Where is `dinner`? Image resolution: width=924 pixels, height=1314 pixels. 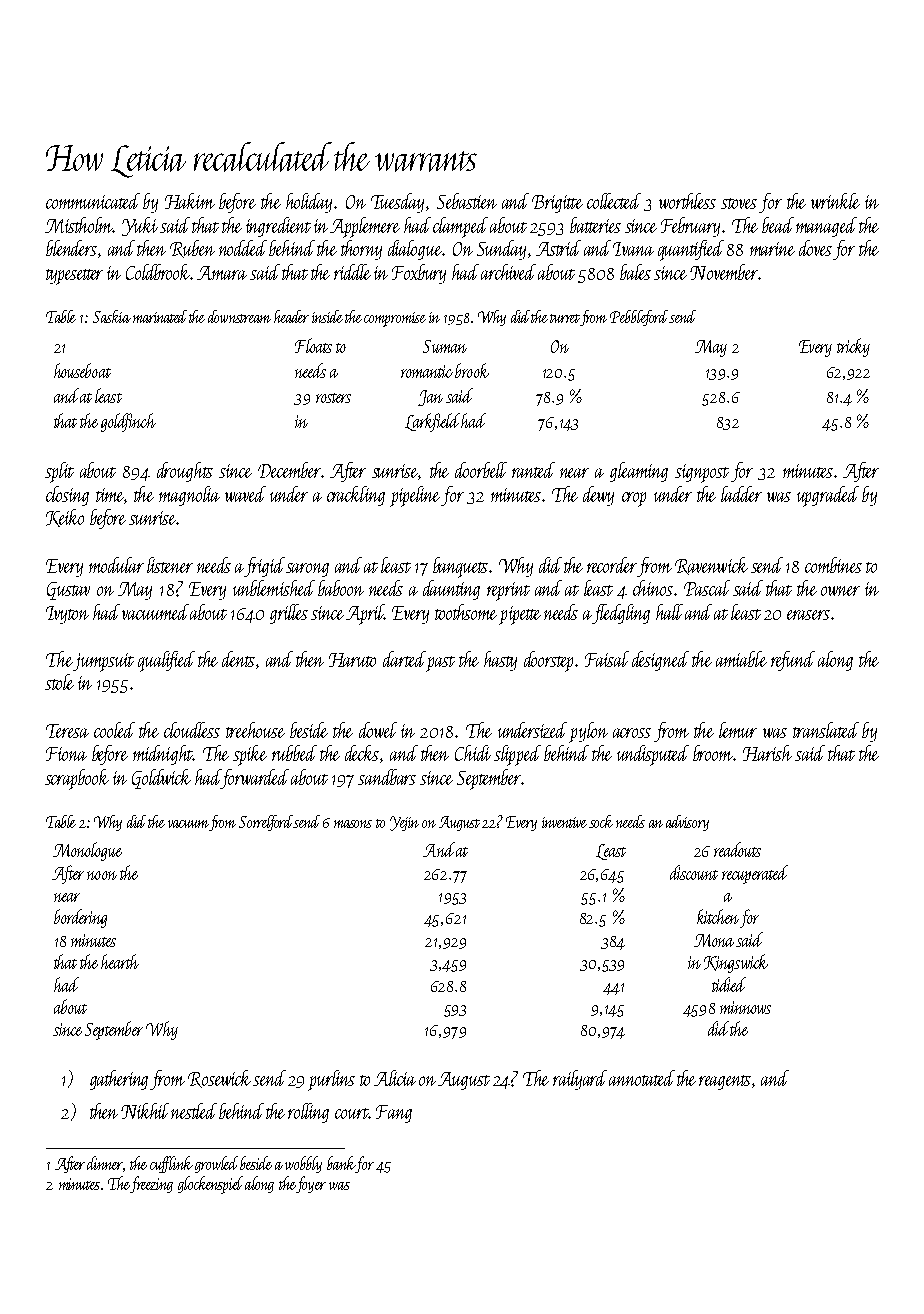 dinner is located at coordinates (105, 1164).
